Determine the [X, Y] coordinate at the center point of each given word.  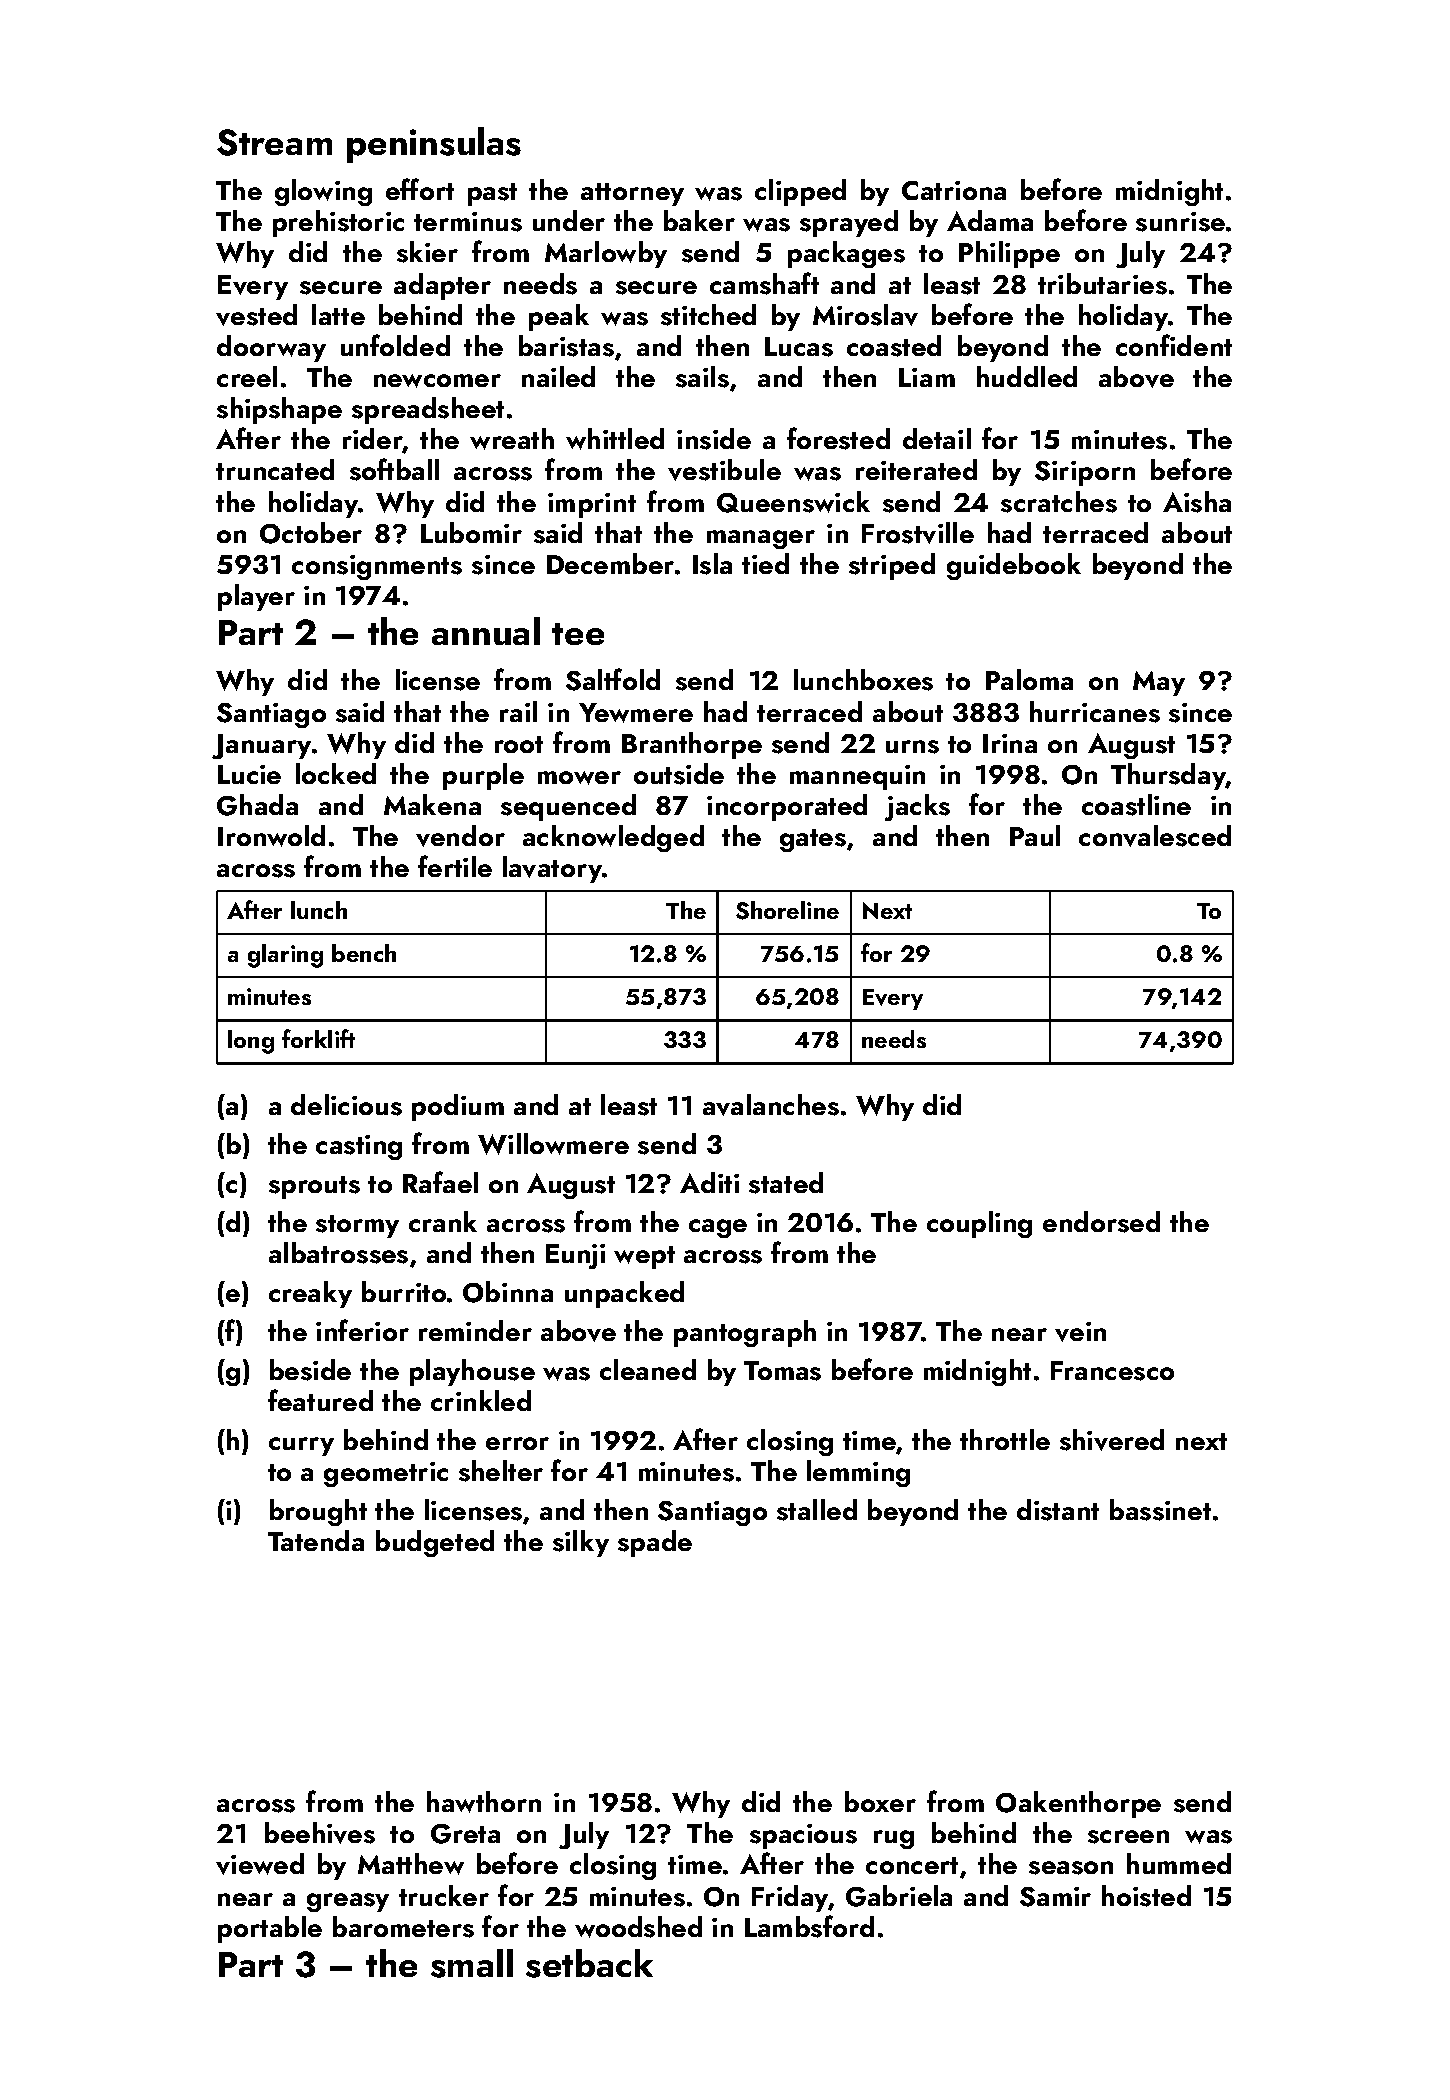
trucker [444, 1895]
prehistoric [338, 223]
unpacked [624, 1294]
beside [310, 1370]
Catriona [954, 190]
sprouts [314, 1187]
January [261, 746]
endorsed [1101, 1222]
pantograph [745, 1333]
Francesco [1112, 1371]
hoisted [1146, 1896]
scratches [1059, 502]
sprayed [849, 223]
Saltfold [613, 679]
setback [589, 1963]
